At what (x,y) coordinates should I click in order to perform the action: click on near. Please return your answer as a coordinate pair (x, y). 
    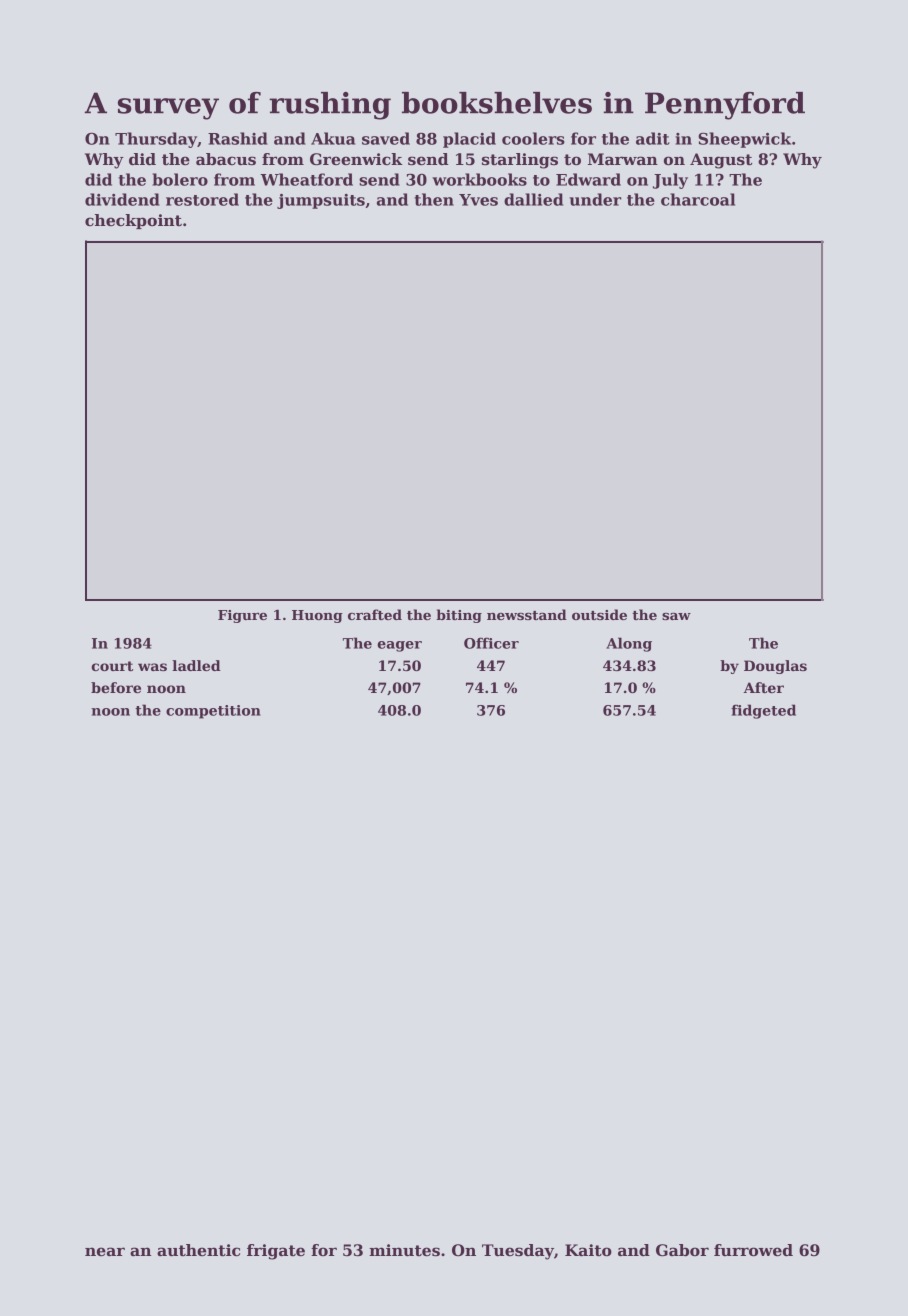
    Looking at the image, I should click on (105, 1251).
